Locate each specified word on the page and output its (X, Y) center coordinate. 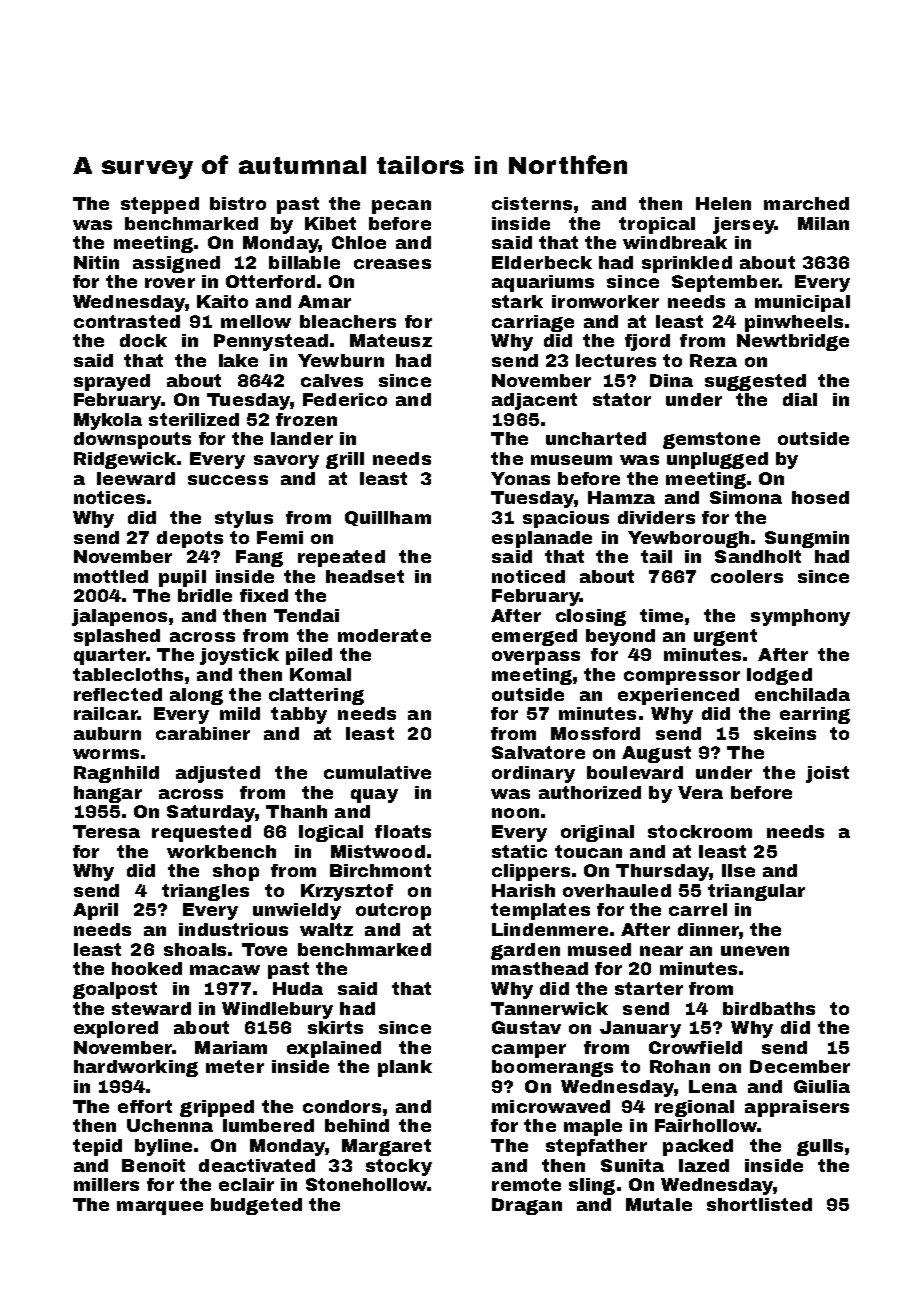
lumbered (268, 1125)
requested (201, 833)
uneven (755, 951)
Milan (823, 223)
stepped (160, 205)
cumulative (377, 772)
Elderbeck (542, 262)
